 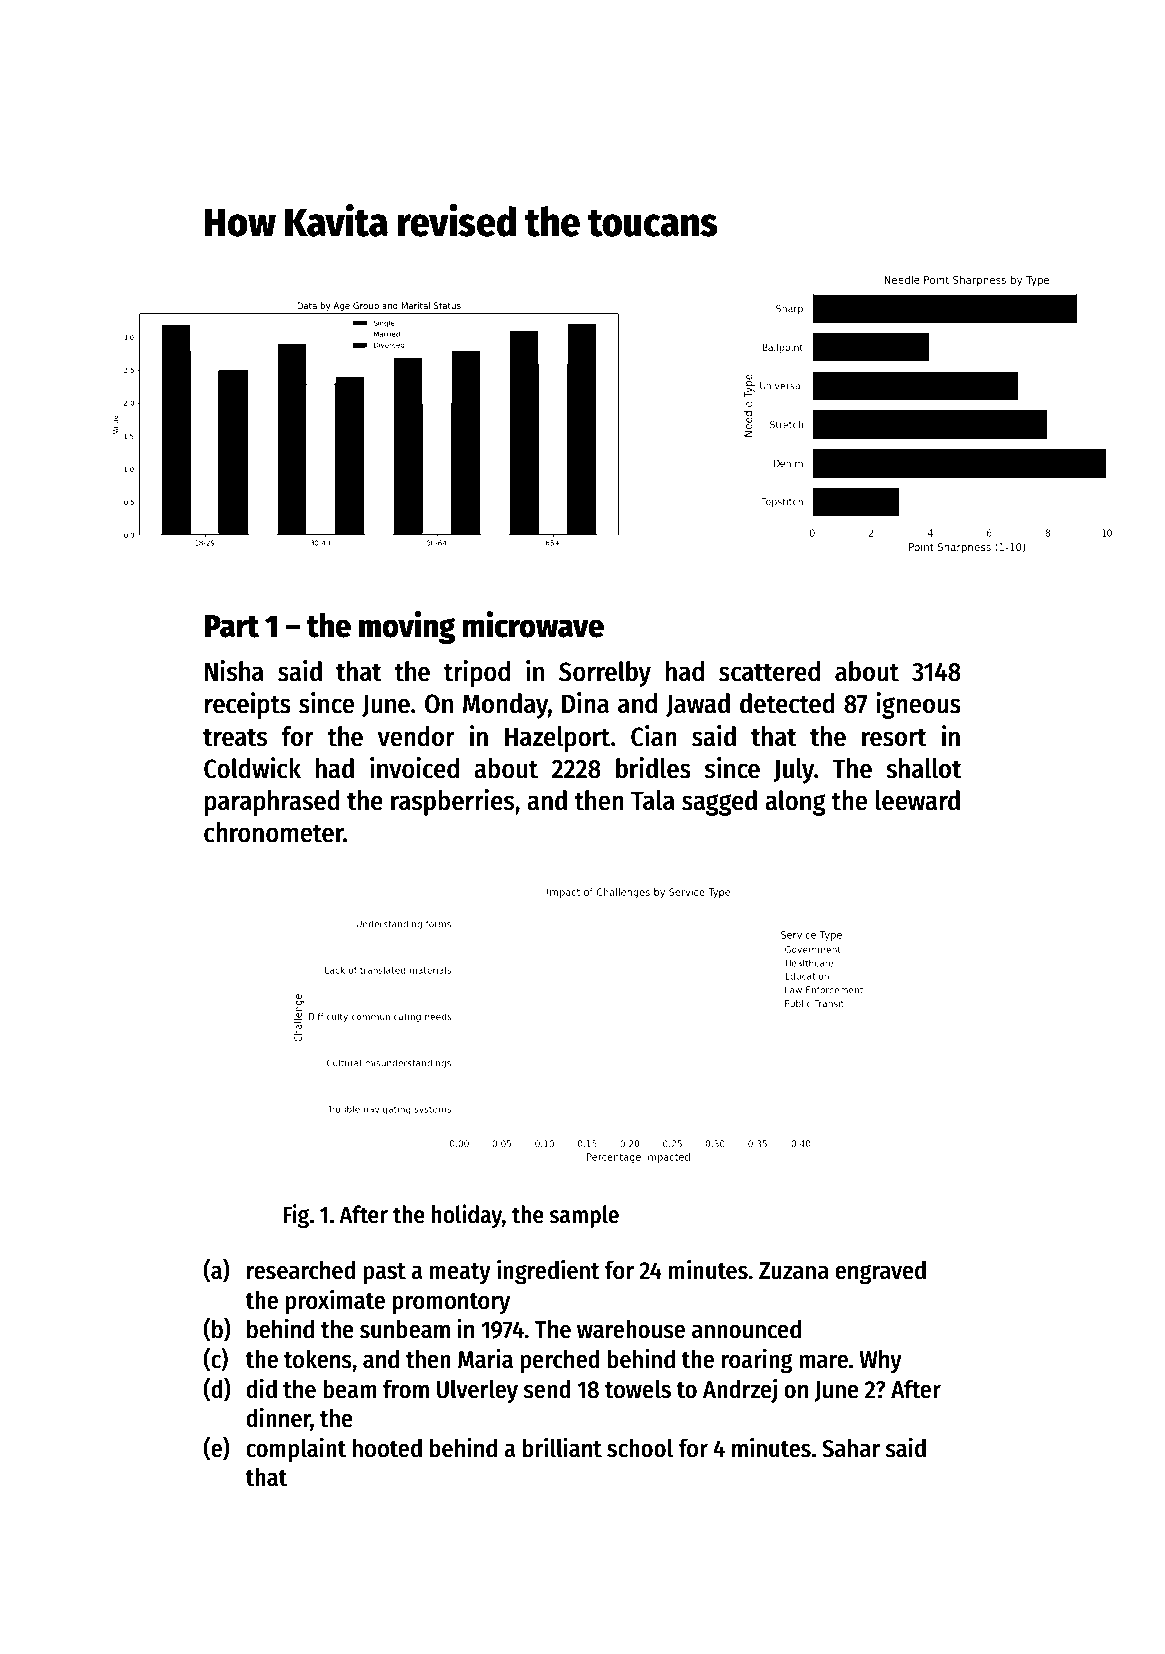 I want to click on Tala, so click(x=653, y=800).
